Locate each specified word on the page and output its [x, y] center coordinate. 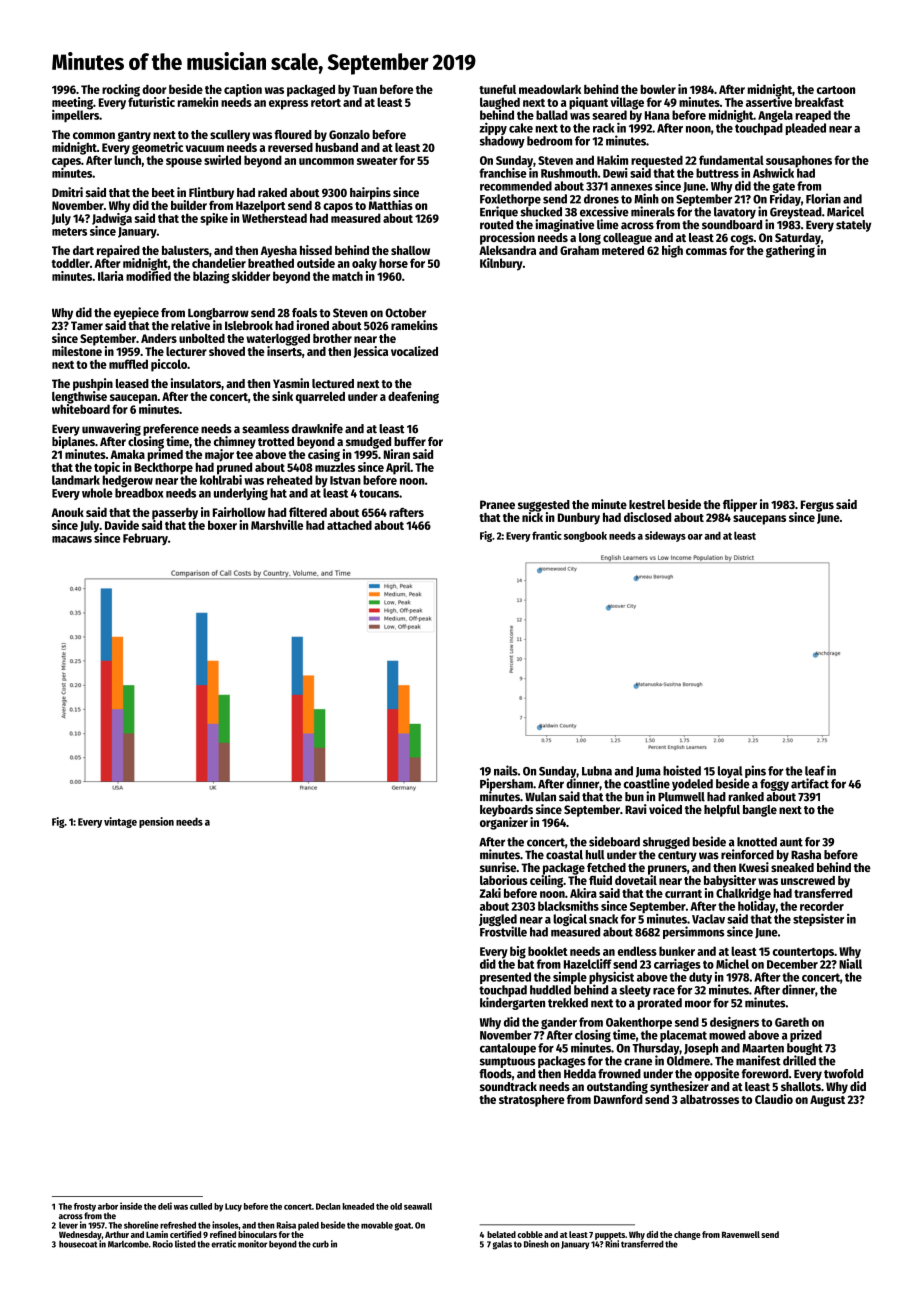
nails [506, 770]
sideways [665, 536]
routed [496, 225]
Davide [122, 525]
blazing [211, 277]
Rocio [163, 1244]
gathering [790, 251]
